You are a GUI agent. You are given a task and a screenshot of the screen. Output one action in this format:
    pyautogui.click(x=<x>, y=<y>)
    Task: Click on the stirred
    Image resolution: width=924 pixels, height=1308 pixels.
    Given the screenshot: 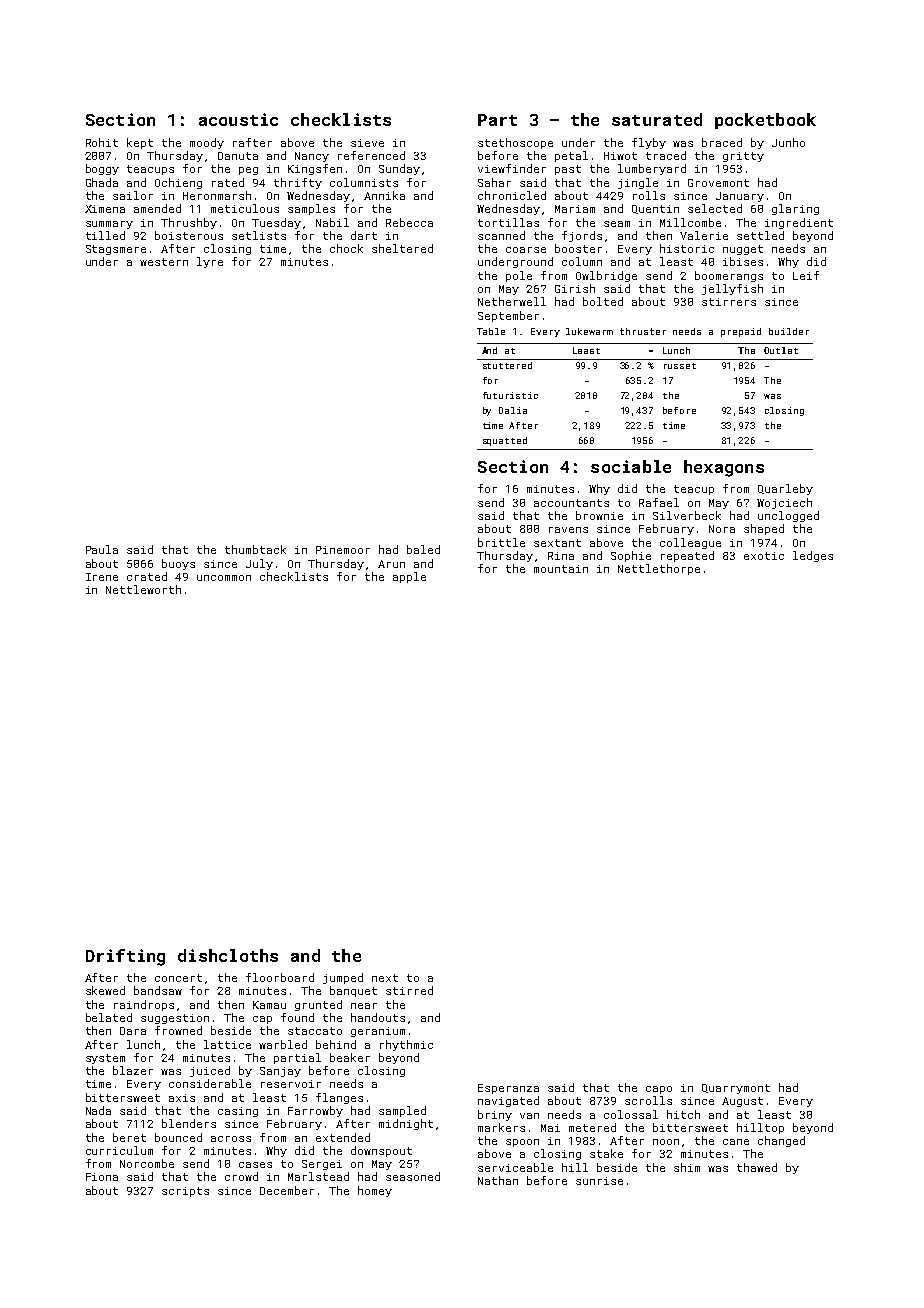 What is the action you would take?
    pyautogui.click(x=409, y=990)
